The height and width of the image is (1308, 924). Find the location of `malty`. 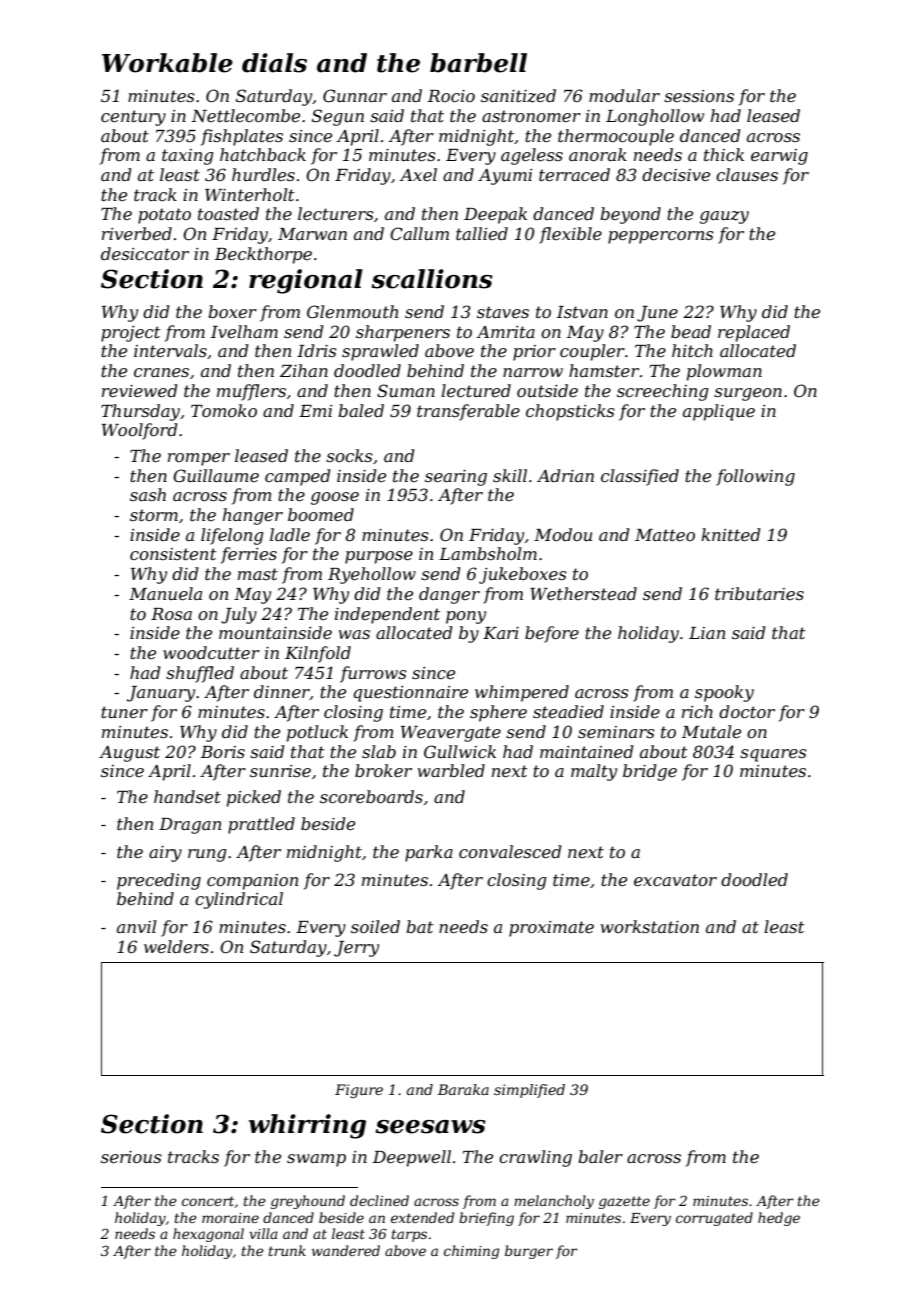

malty is located at coordinates (594, 772).
